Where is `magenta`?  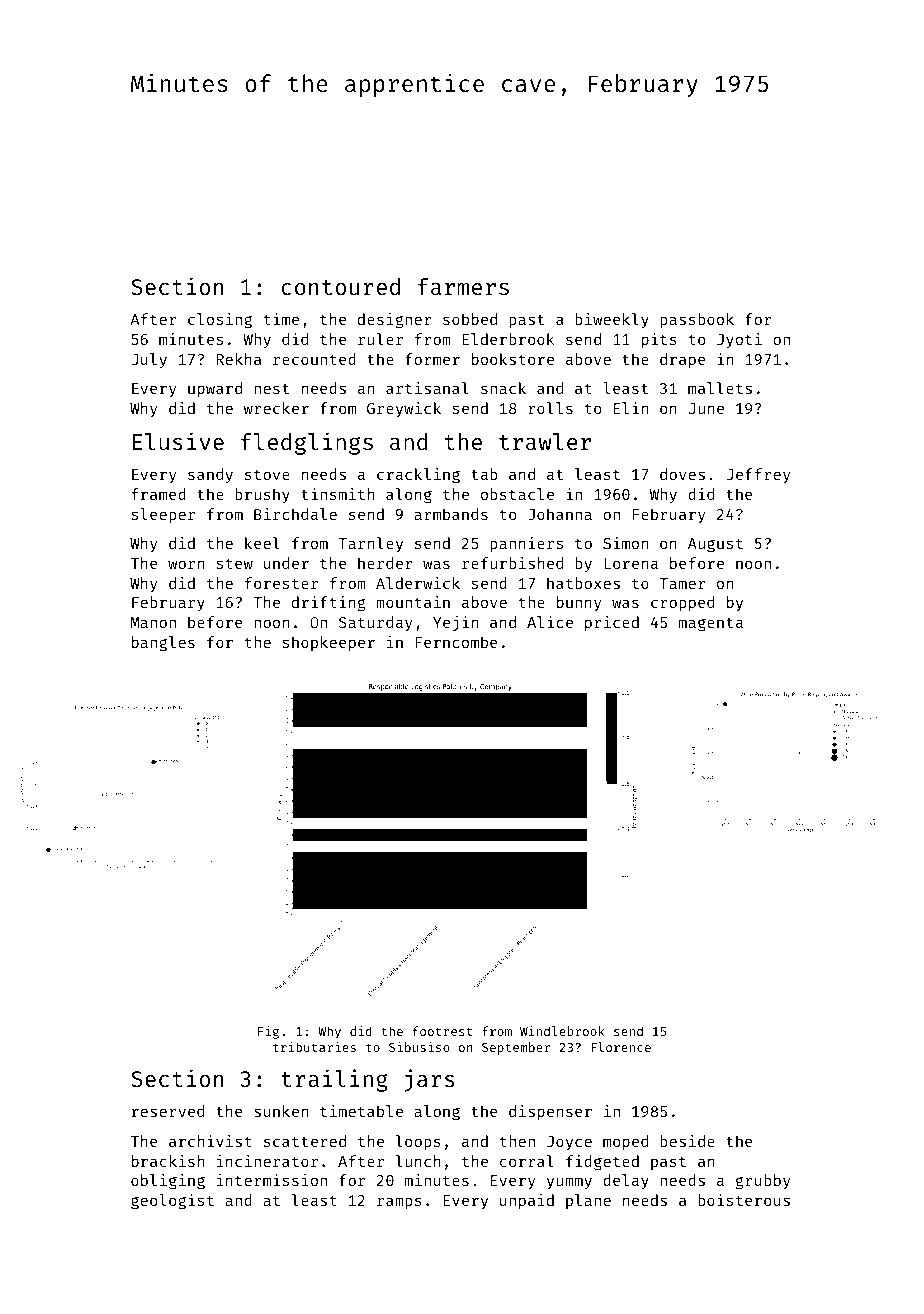
magenta is located at coordinates (711, 625).
